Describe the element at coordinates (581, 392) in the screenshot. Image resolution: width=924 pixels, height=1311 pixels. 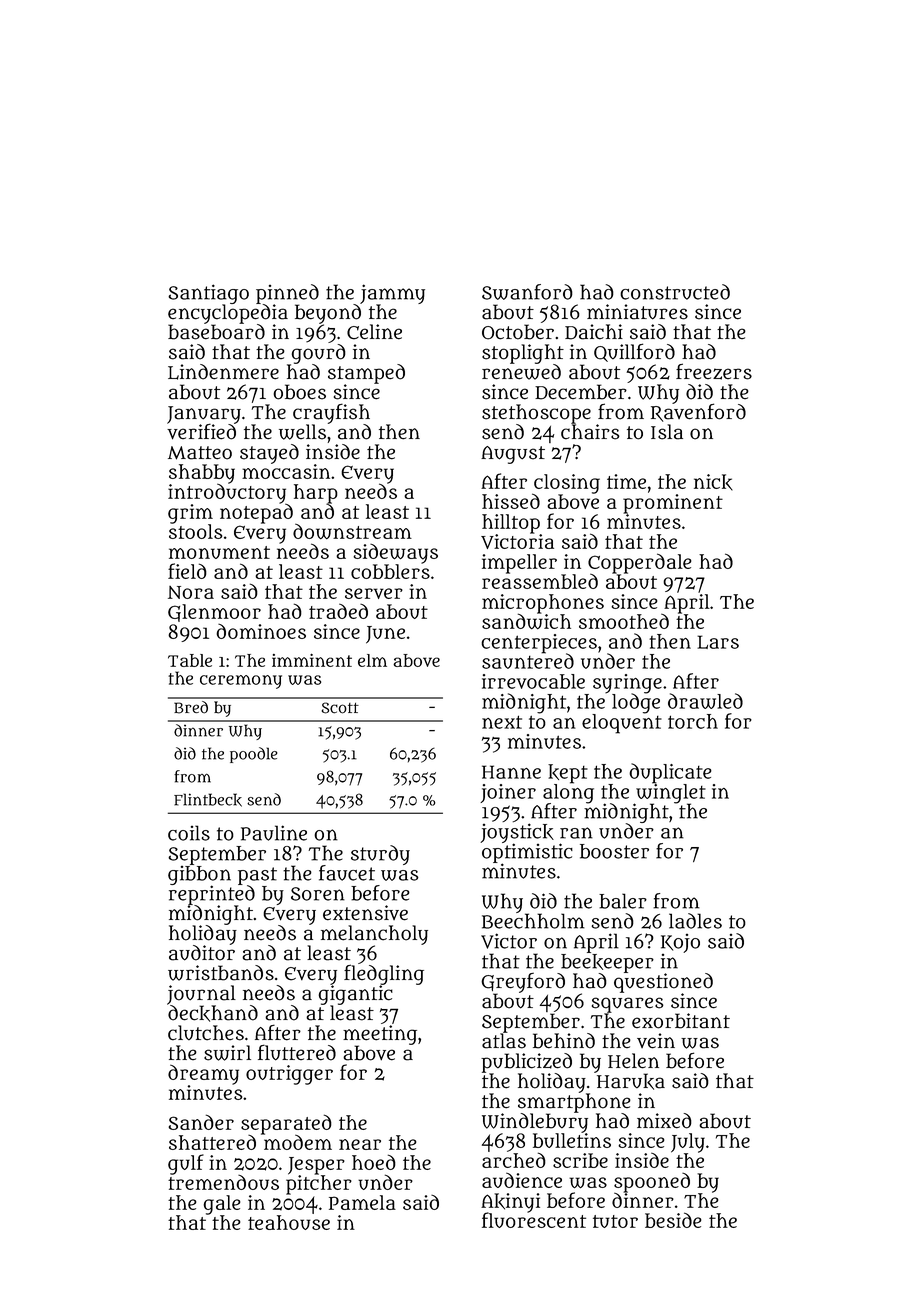
I see `December` at that location.
